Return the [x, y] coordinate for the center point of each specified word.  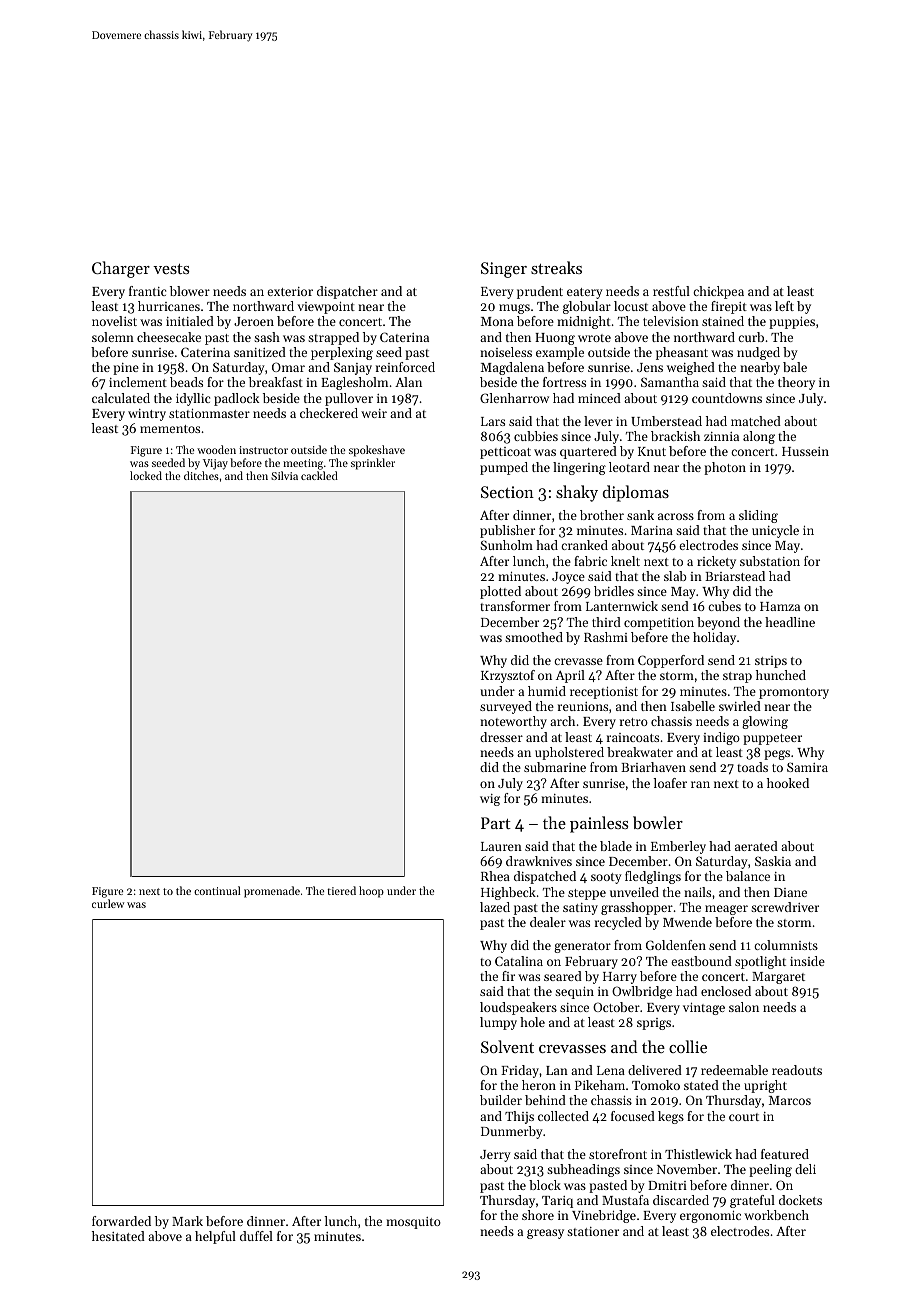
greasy [545, 1234]
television [671, 321]
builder [501, 1100]
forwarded [121, 1221]
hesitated [118, 1236]
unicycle [775, 531]
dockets [800, 1200]
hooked [788, 783]
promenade [272, 892]
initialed [190, 321]
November [687, 1169]
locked [146, 475]
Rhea [495, 876]
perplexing [342, 353]
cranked [584, 545]
